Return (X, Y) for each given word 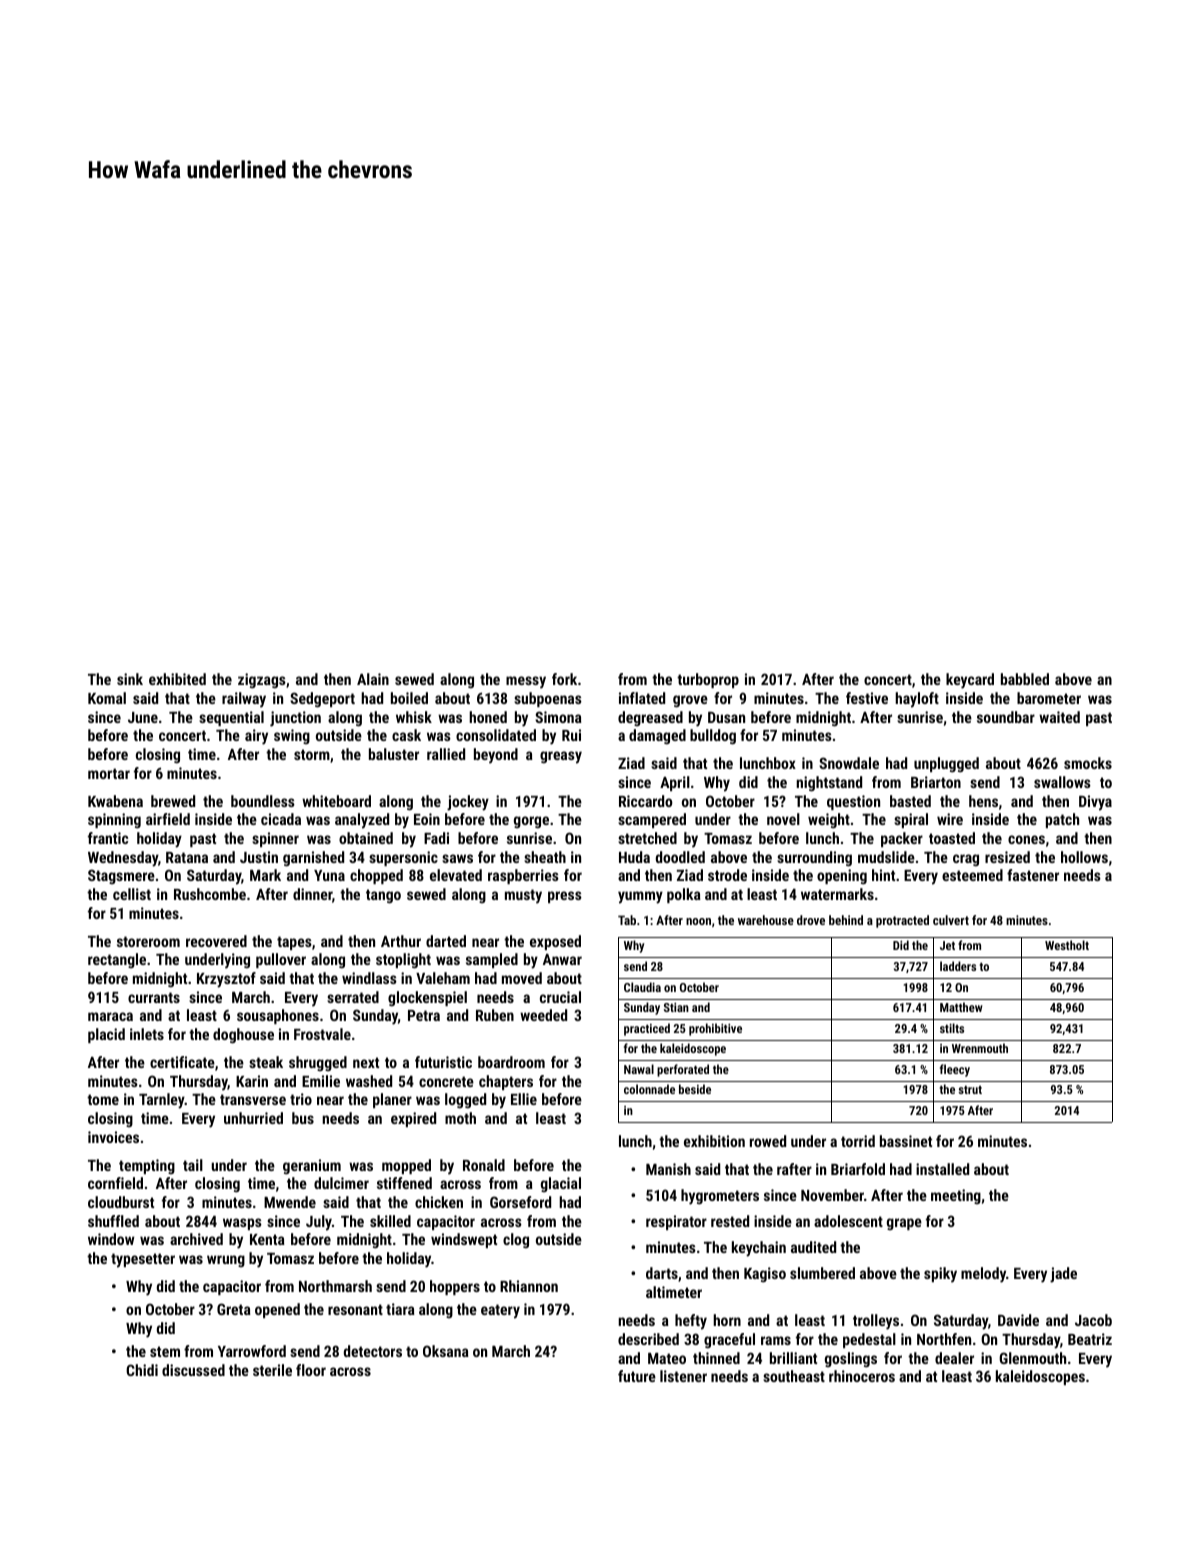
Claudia (642, 987)
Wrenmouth (980, 1048)
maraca (110, 1016)
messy (526, 682)
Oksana (446, 1351)
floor (311, 1370)
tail (193, 1165)
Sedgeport (322, 700)
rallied (446, 754)
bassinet (906, 1141)
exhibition (714, 1141)
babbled (1025, 679)
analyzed (362, 821)
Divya (1095, 803)
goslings (851, 1360)
